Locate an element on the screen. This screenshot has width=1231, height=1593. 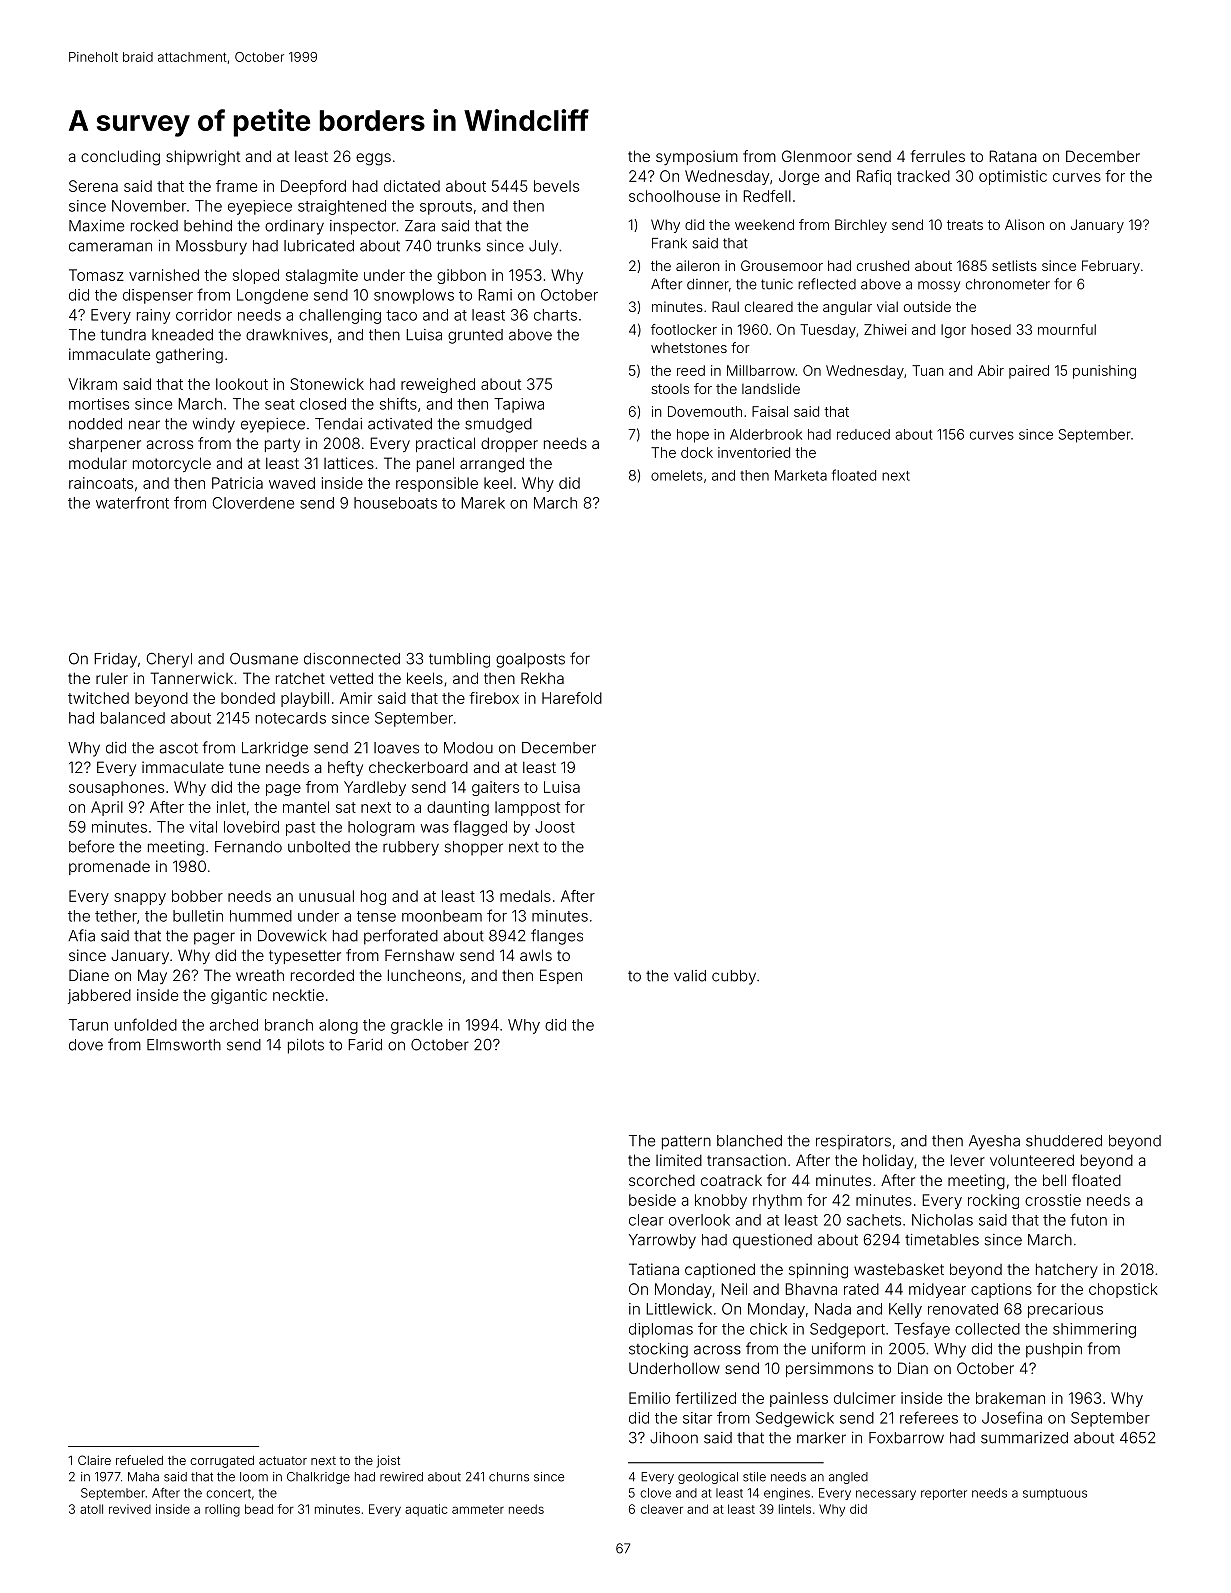
sumptuous is located at coordinates (1055, 1494).
